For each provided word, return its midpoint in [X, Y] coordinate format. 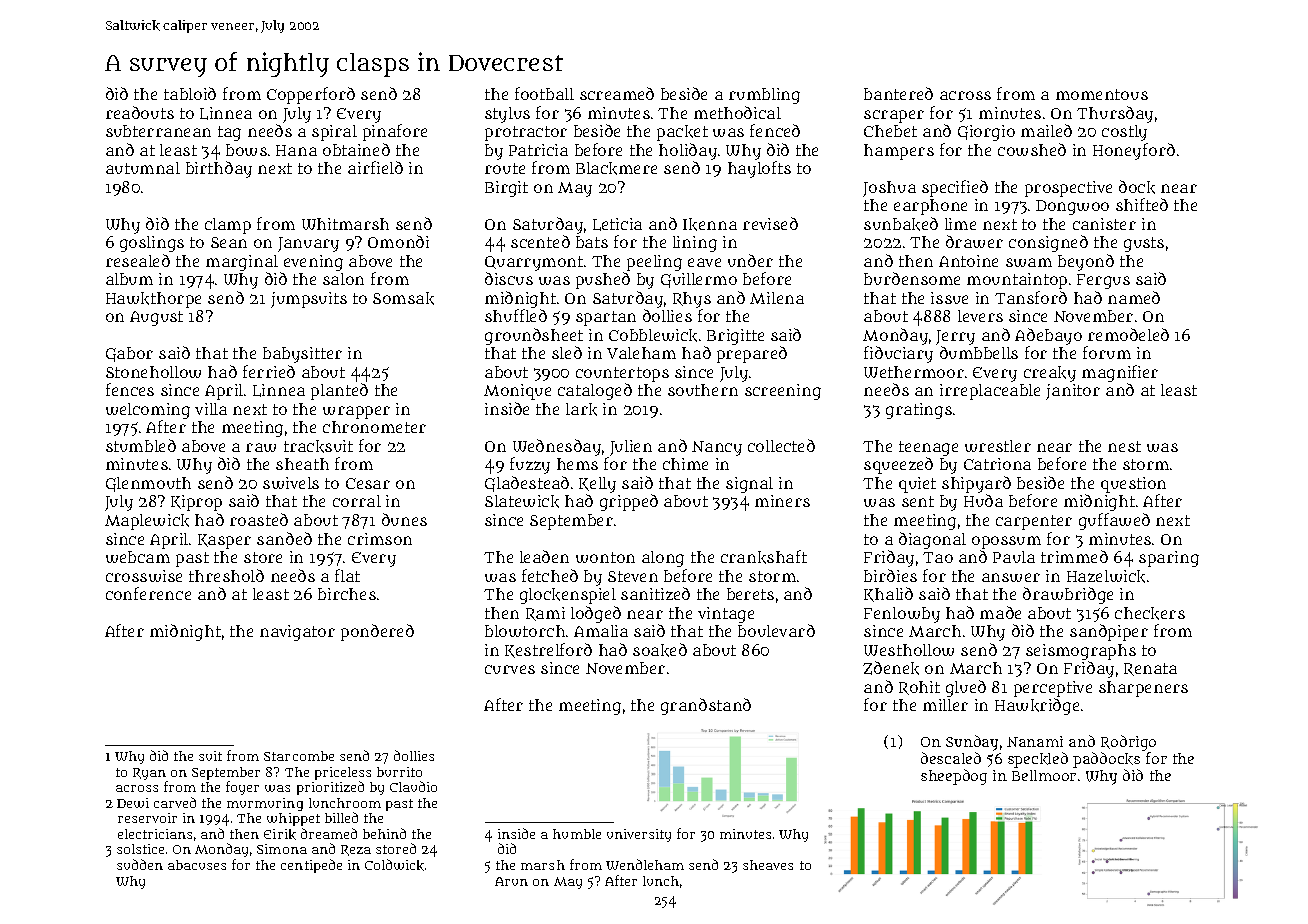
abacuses [197, 865]
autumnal [143, 168]
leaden [544, 556]
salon [343, 279]
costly [1124, 133]
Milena [777, 298]
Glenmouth [148, 484]
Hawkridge [1037, 706]
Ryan [149, 774]
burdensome [912, 278]
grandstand [706, 706]
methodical [737, 112]
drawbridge [1068, 595]
